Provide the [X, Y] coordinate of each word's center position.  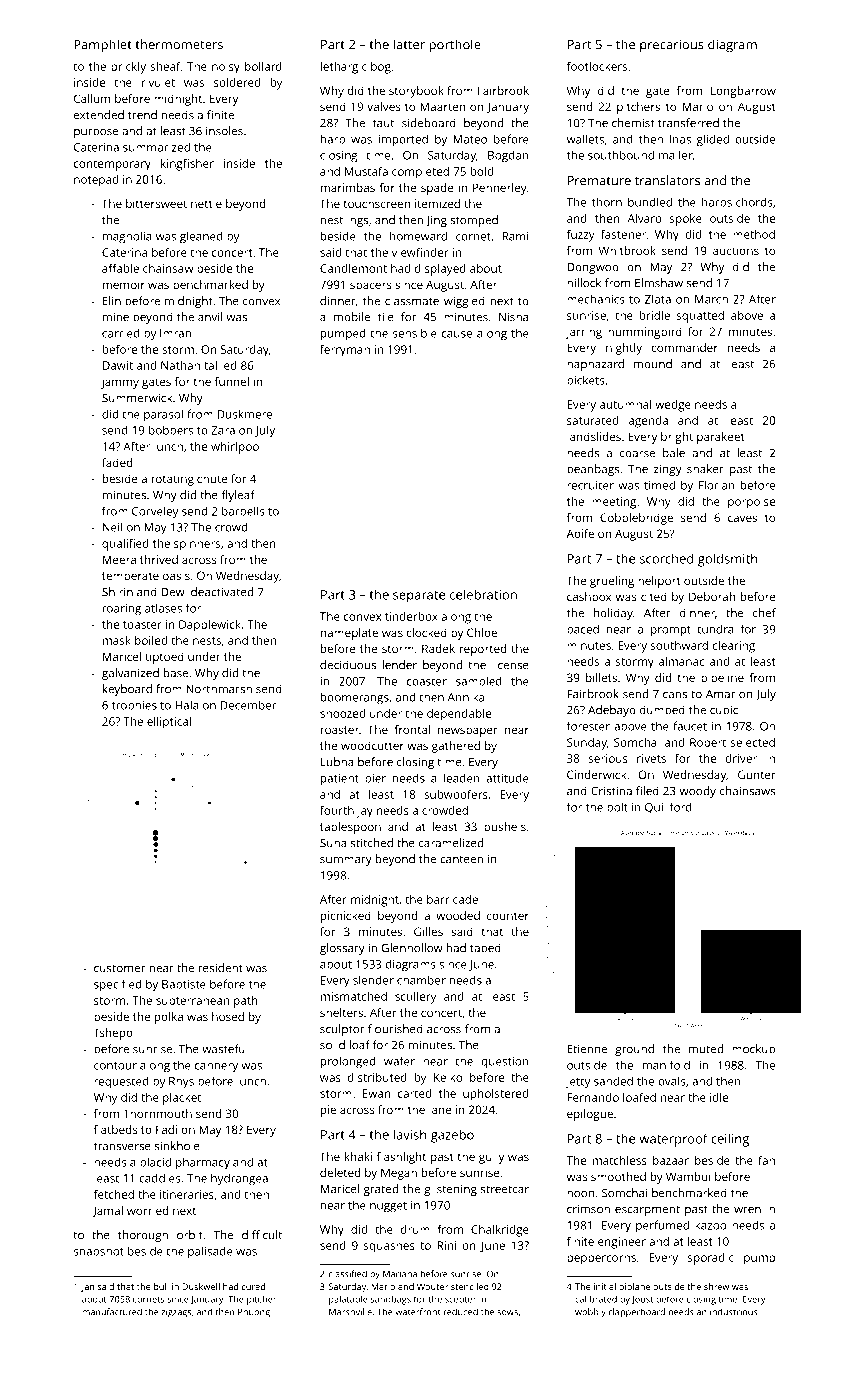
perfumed [662, 1226]
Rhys [181, 1083]
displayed [440, 270]
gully [491, 1158]
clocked [426, 632]
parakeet [721, 438]
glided [712, 140]
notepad [96, 181]
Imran [175, 333]
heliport [659, 582]
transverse [122, 1146]
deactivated [222, 592]
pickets [586, 381]
